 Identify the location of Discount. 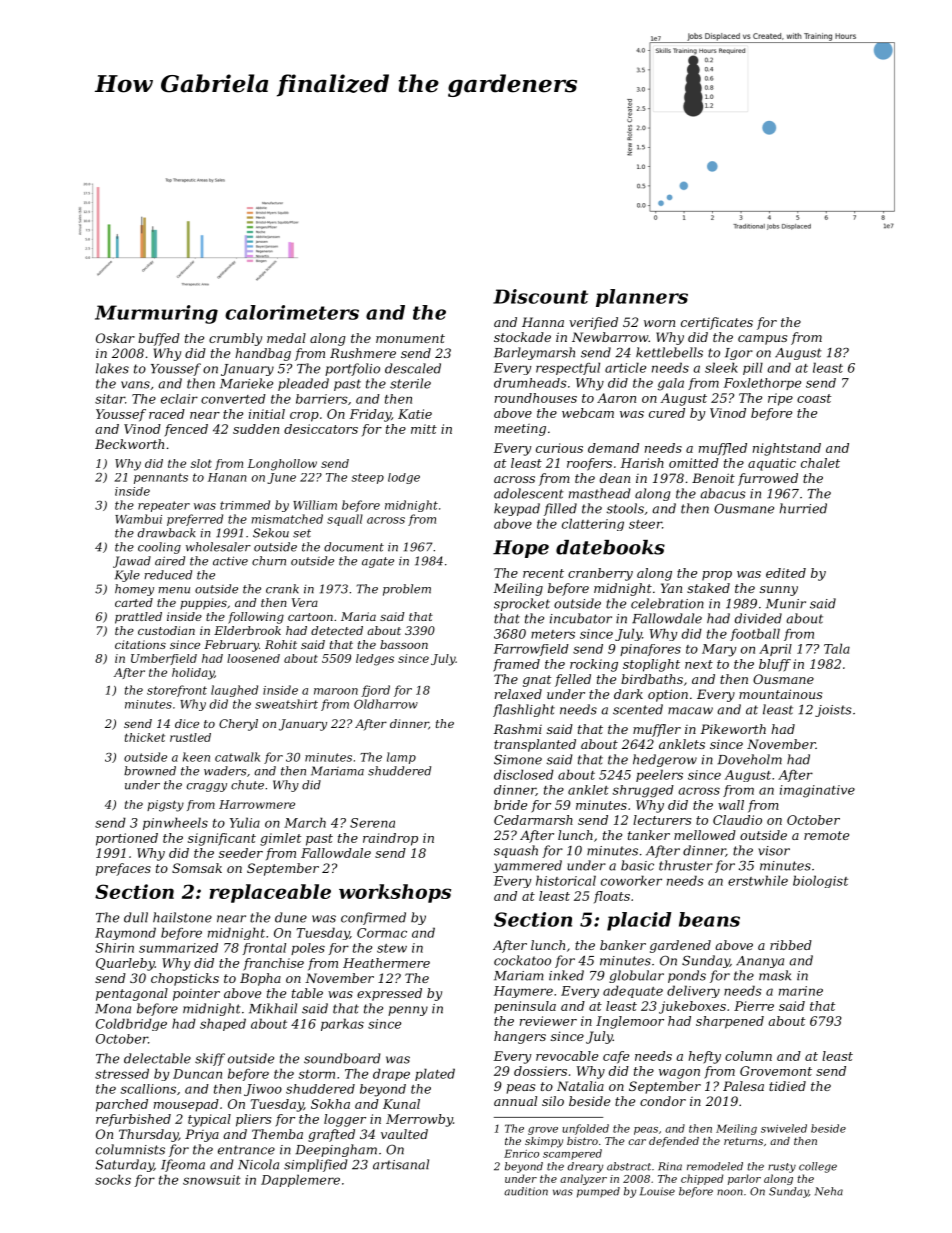
(540, 296).
